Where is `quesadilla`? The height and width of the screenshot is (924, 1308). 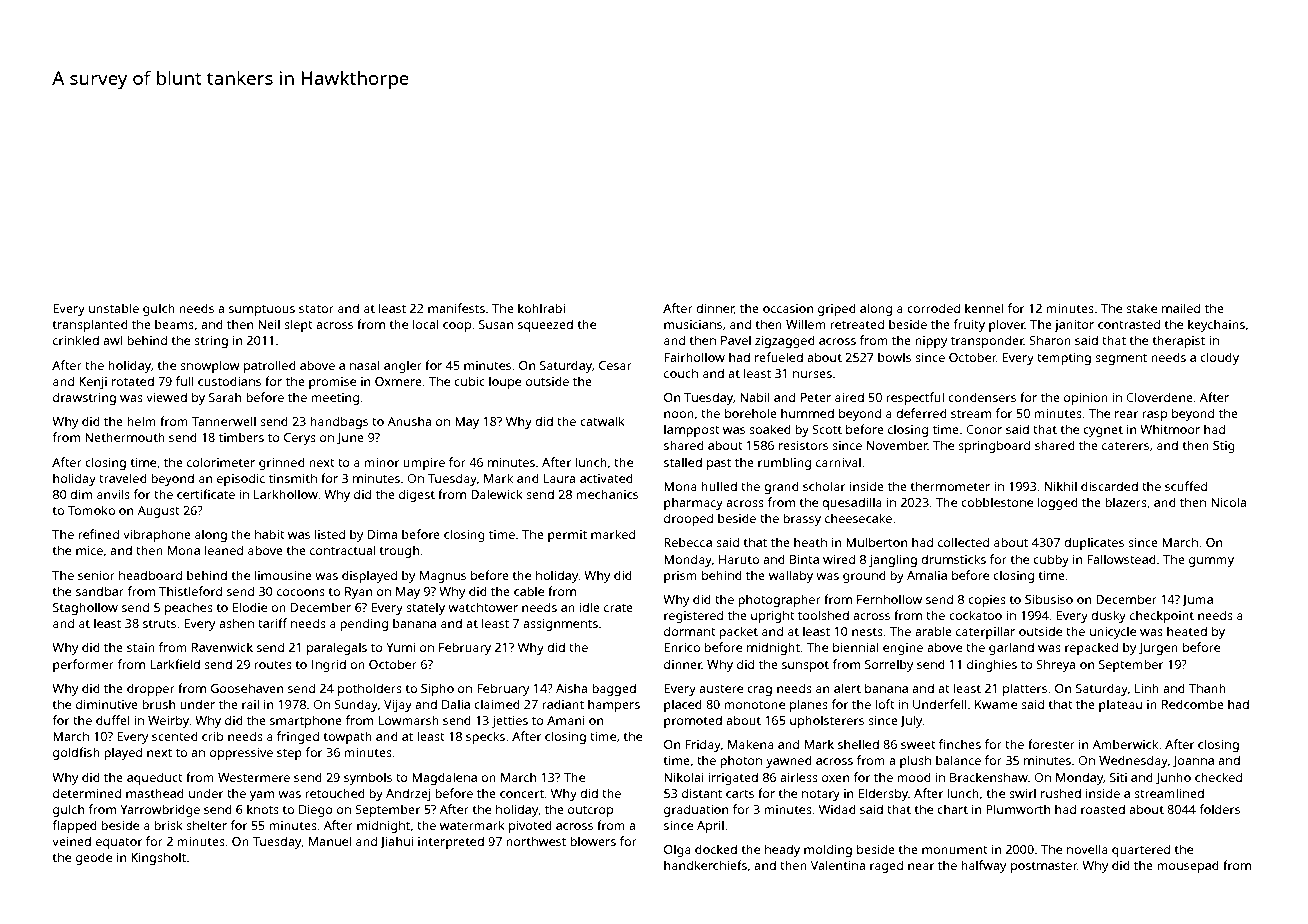
quesadilla is located at coordinates (852, 503).
